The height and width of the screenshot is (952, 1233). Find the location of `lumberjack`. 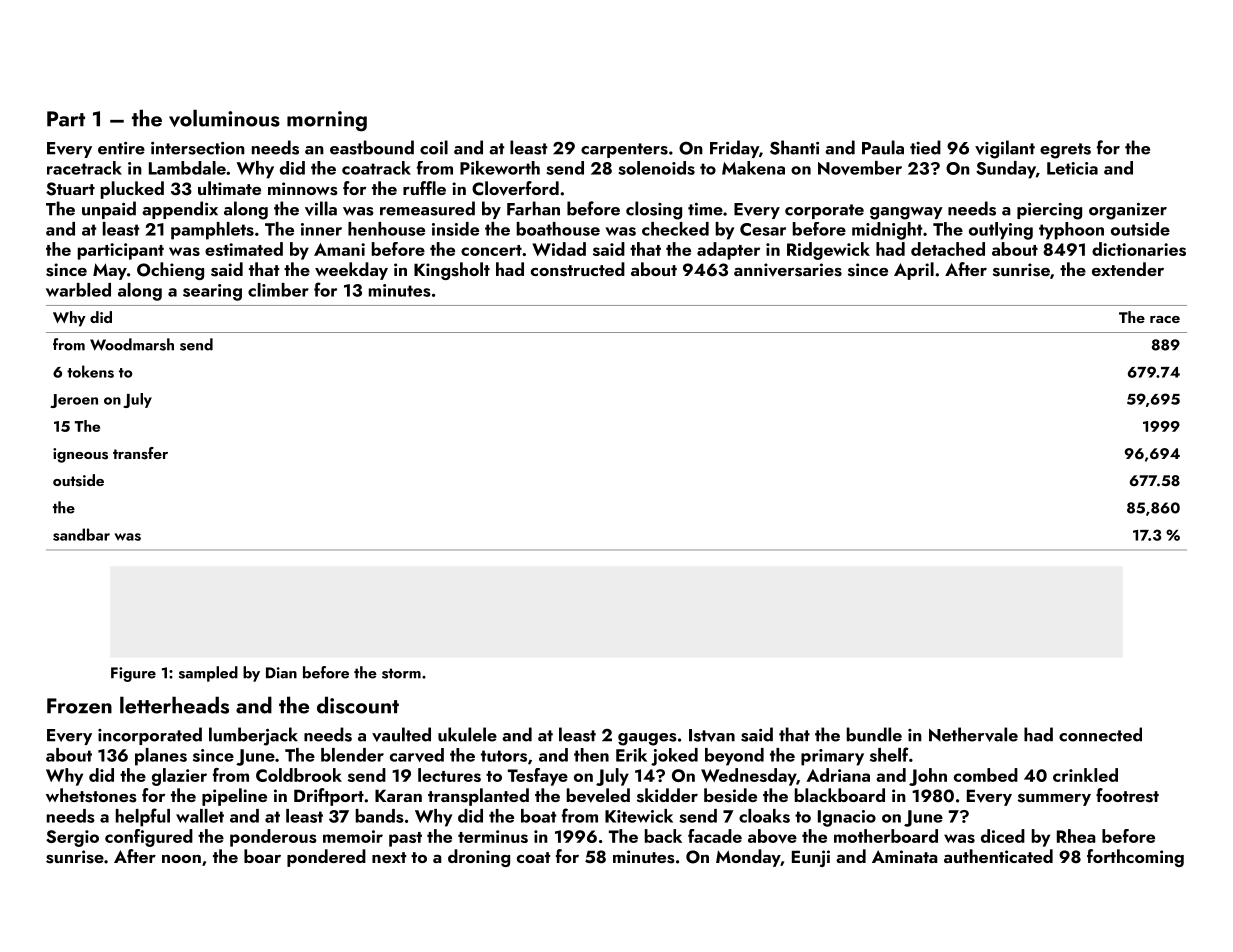

lumberjack is located at coordinates (253, 736).
